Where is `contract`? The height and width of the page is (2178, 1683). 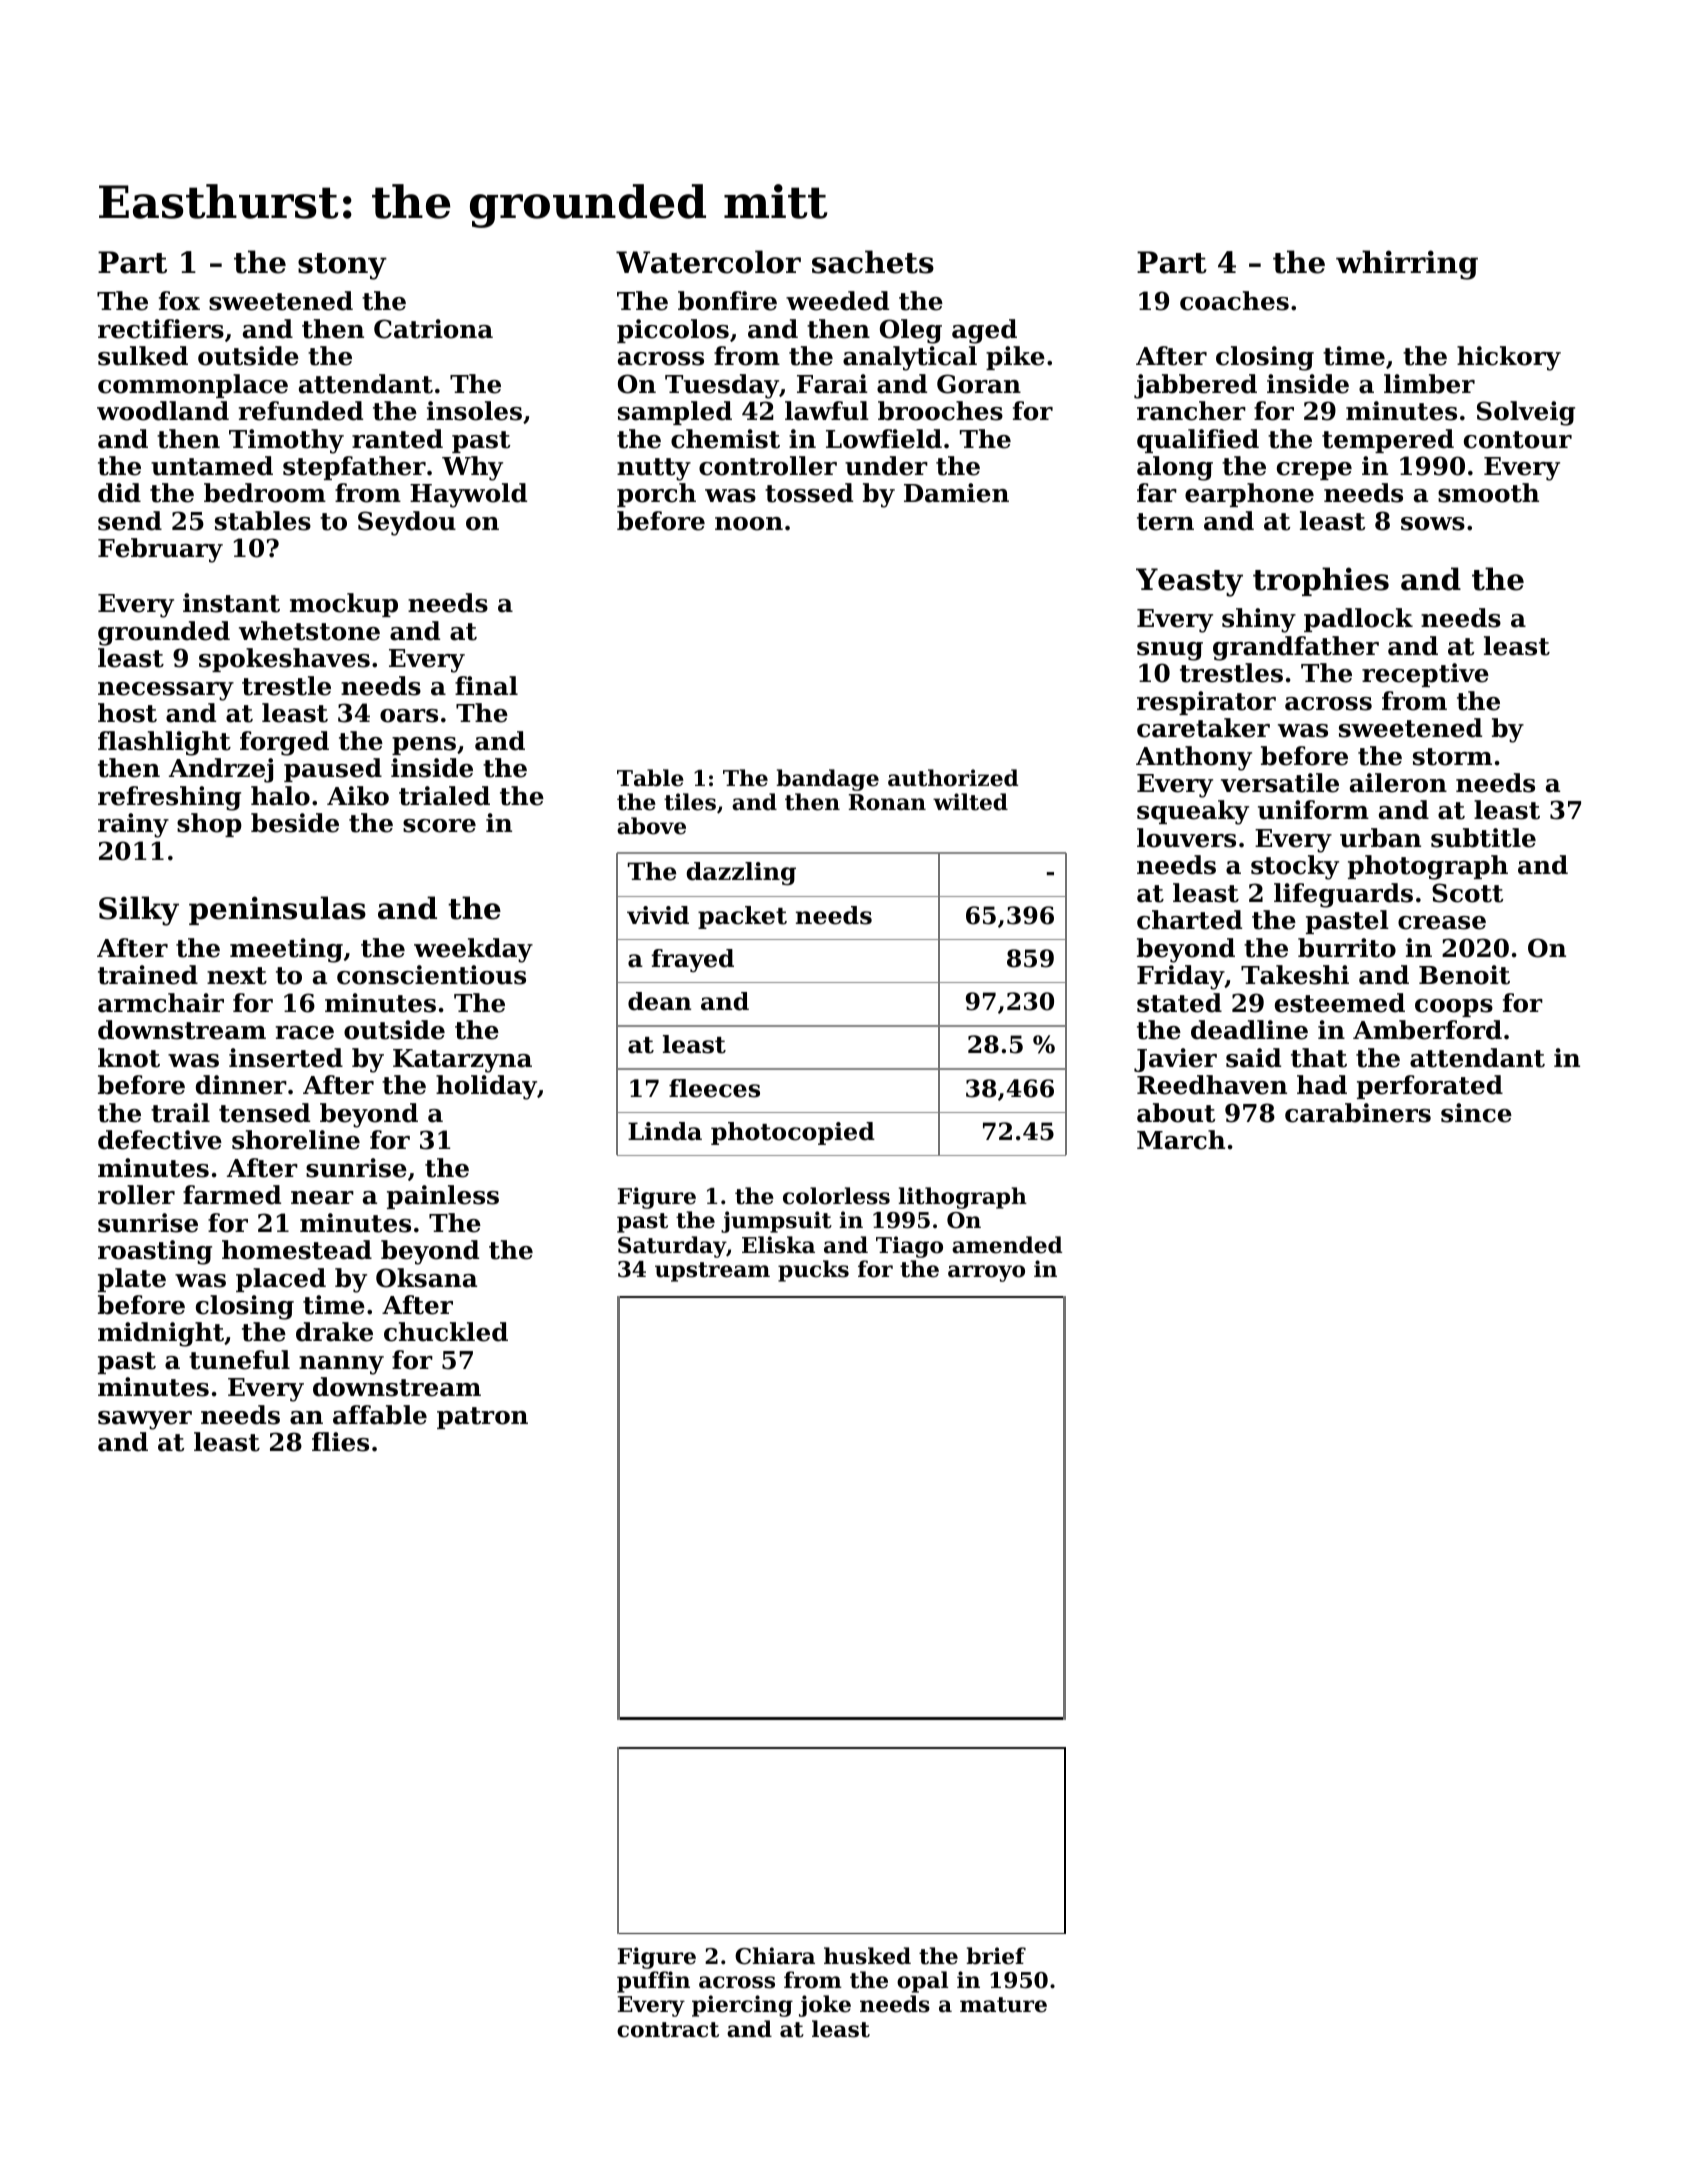
contract is located at coordinates (668, 2030).
